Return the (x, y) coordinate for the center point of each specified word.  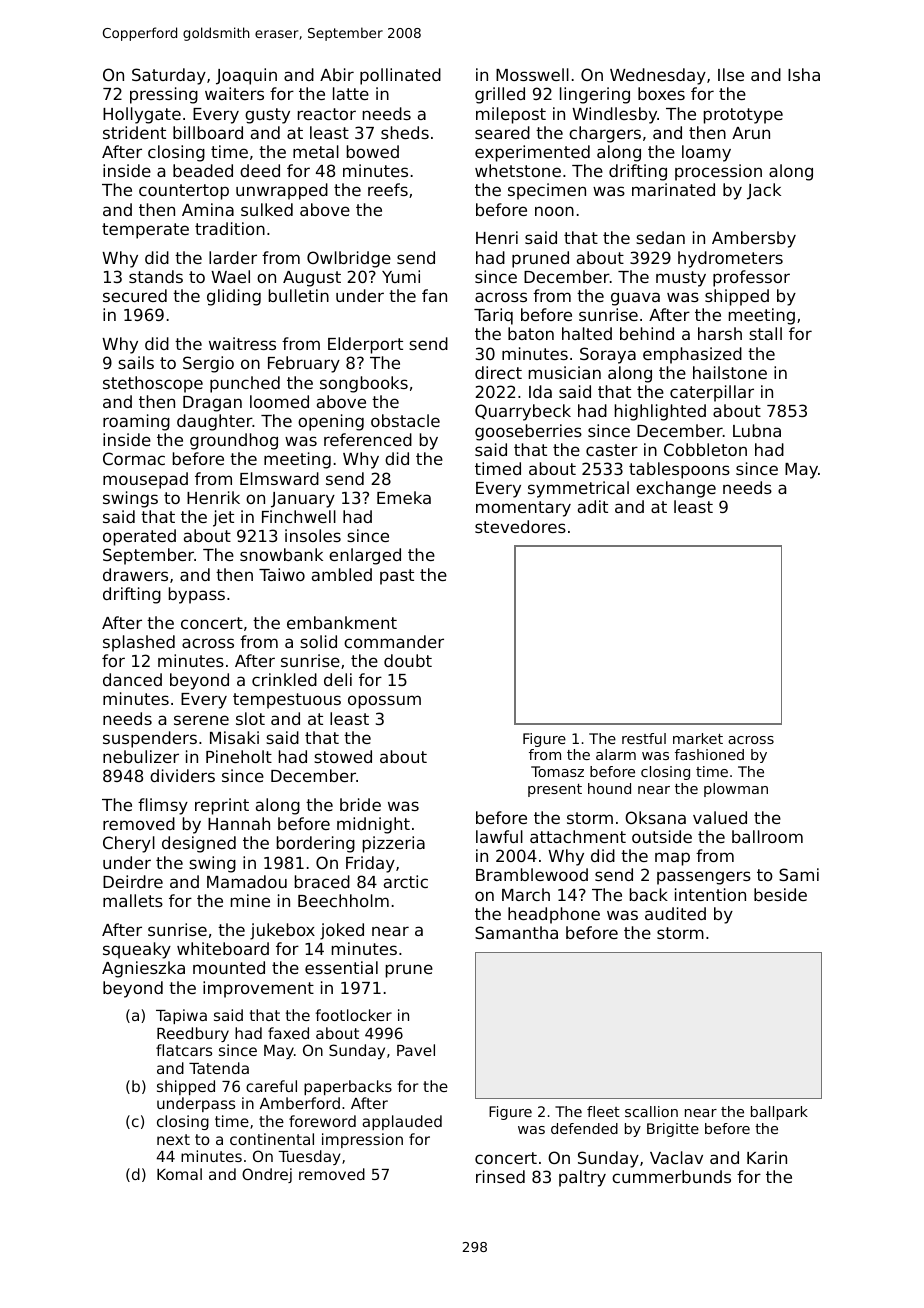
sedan (660, 237)
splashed (139, 643)
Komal (179, 1174)
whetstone (518, 170)
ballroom (767, 836)
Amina (208, 209)
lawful (499, 836)
